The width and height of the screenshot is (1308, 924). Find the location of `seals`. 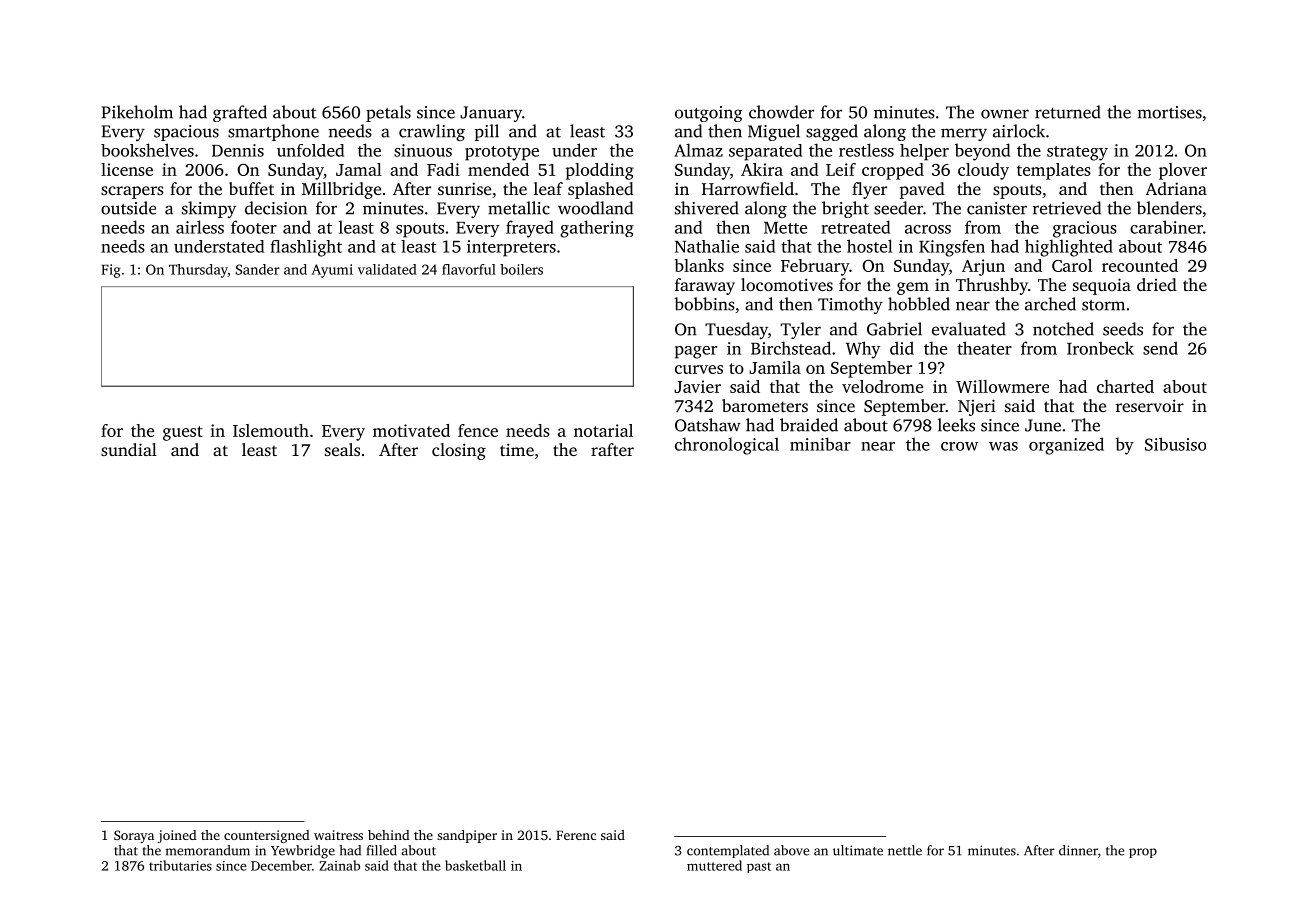

seals is located at coordinates (342, 449).
